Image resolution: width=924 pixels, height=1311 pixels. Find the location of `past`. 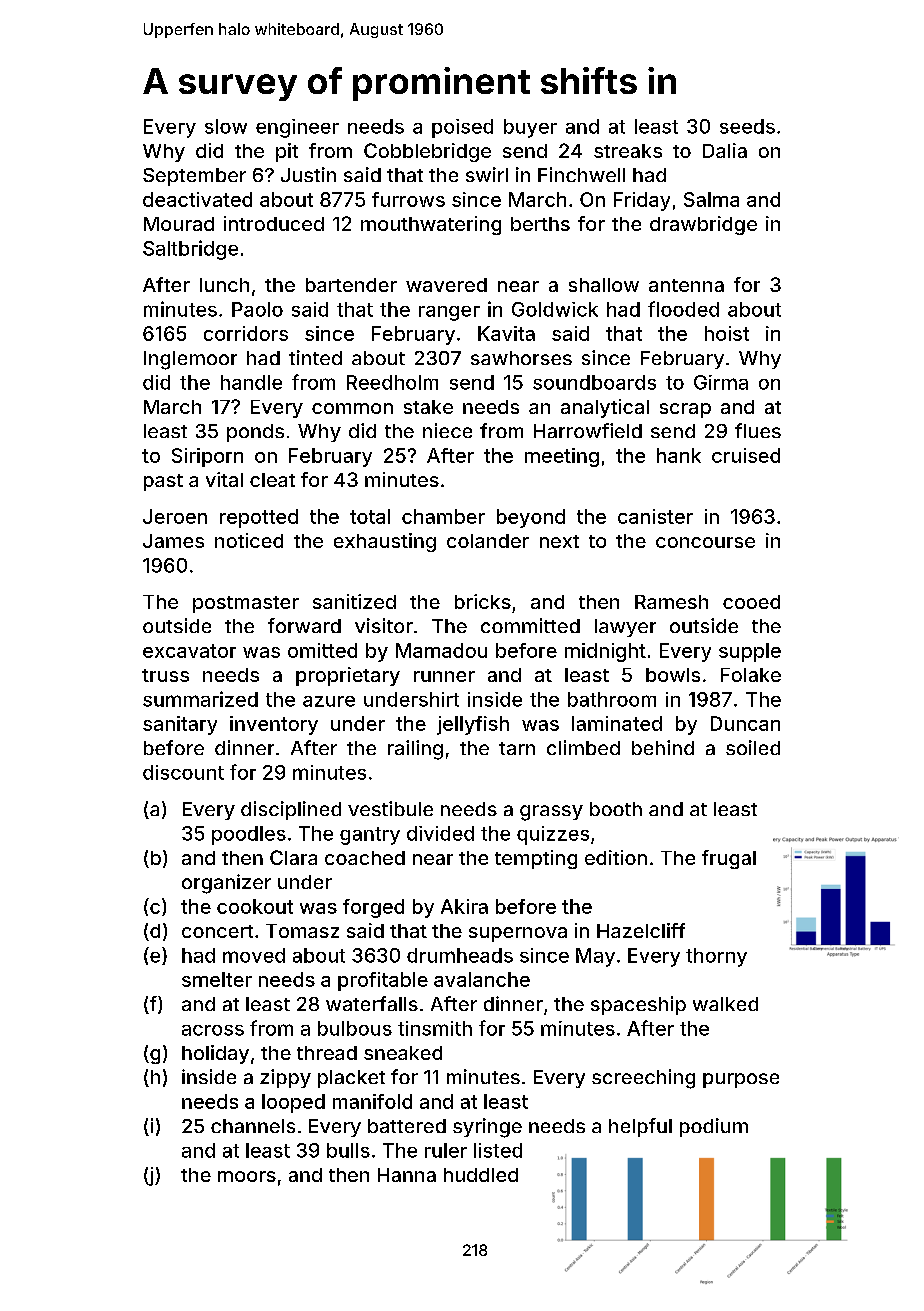

past is located at coordinates (163, 482).
